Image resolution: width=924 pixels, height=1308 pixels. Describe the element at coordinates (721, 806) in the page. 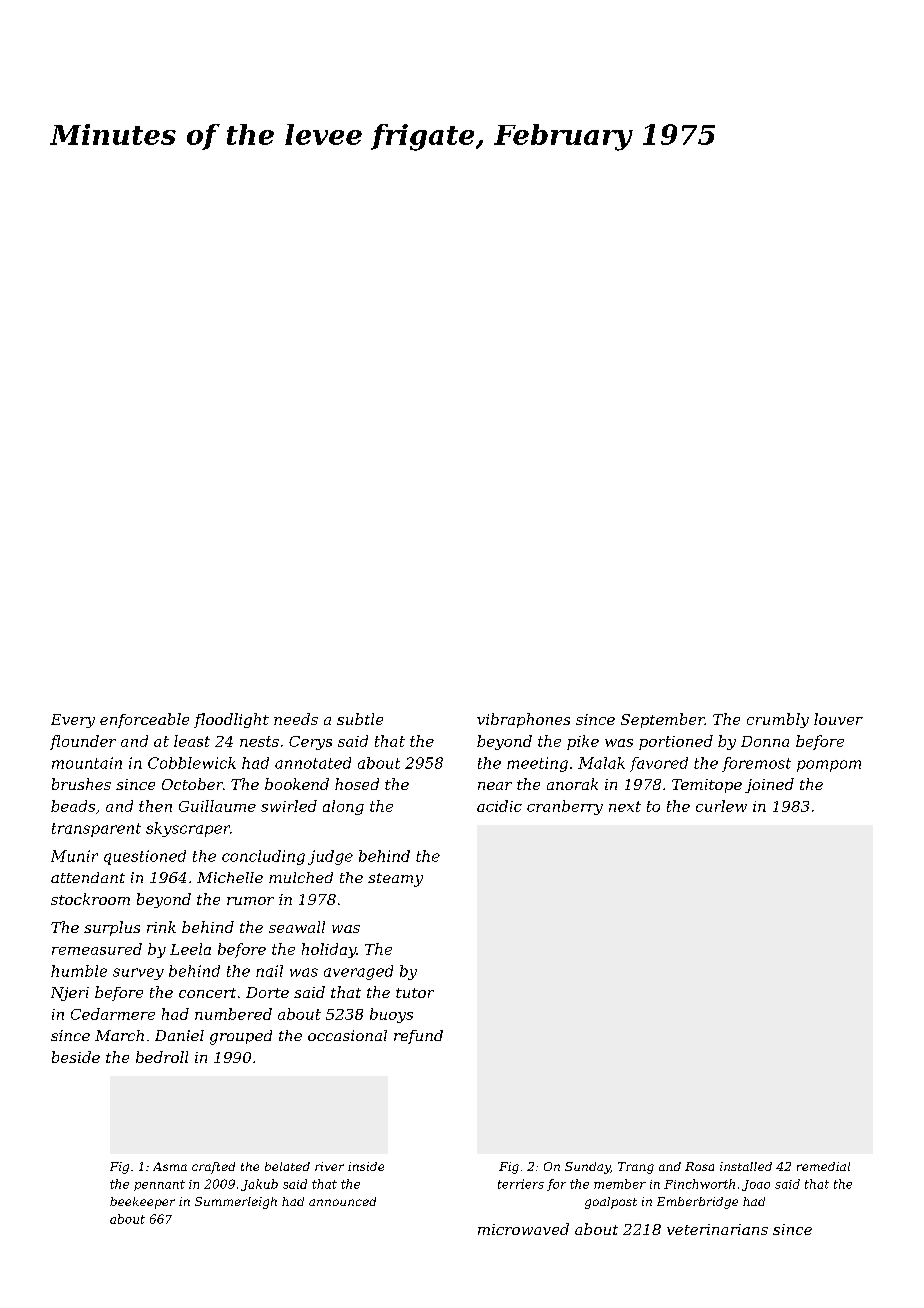

I see `curlew` at that location.
